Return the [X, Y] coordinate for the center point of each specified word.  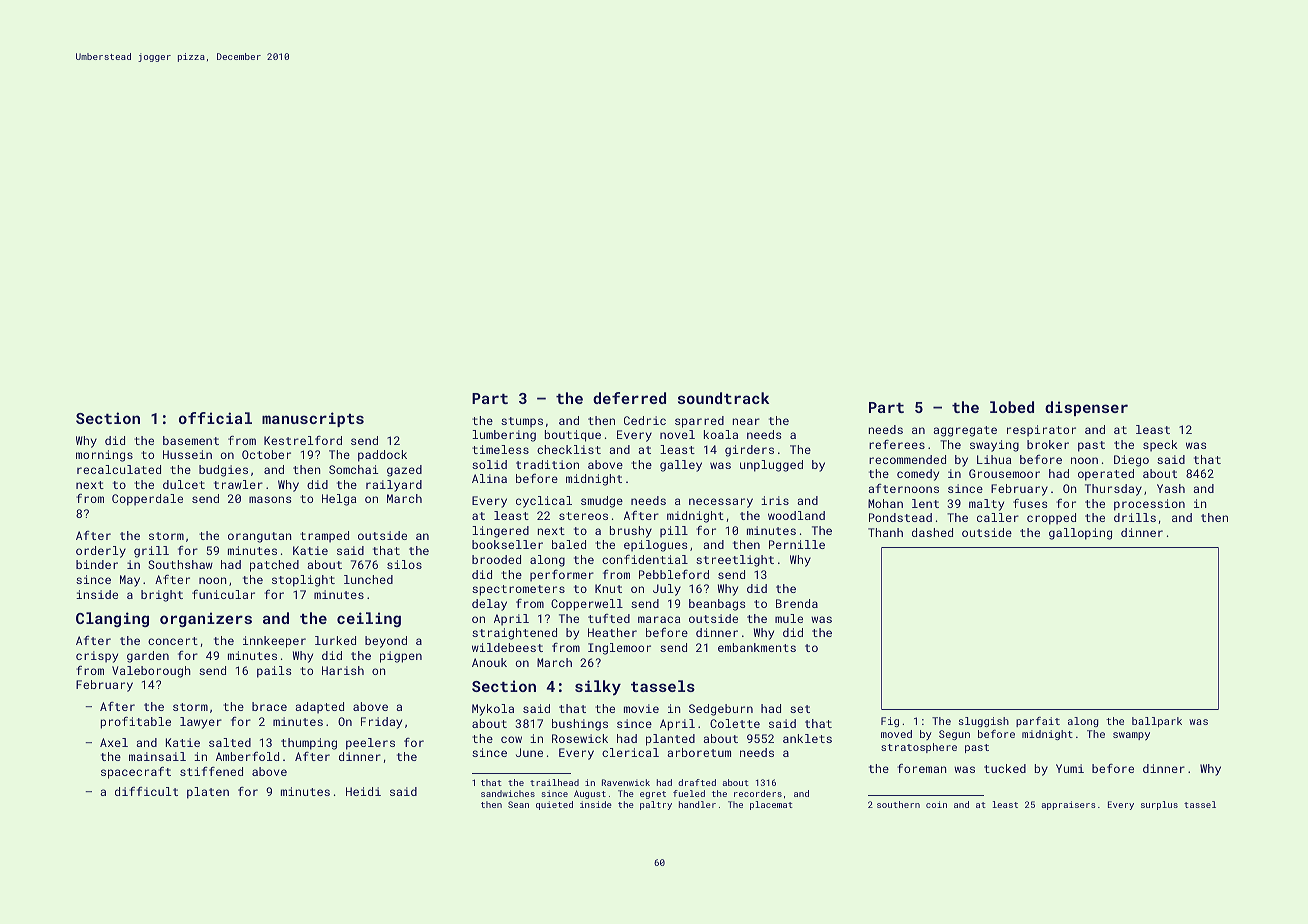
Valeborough [151, 672]
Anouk [489, 662]
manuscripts [313, 419]
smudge [602, 502]
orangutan [260, 537]
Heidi [363, 791]
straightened [514, 634]
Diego [1131, 461]
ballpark [1157, 722]
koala [721, 434]
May [130, 581]
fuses [1030, 503]
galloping [1080, 534]
